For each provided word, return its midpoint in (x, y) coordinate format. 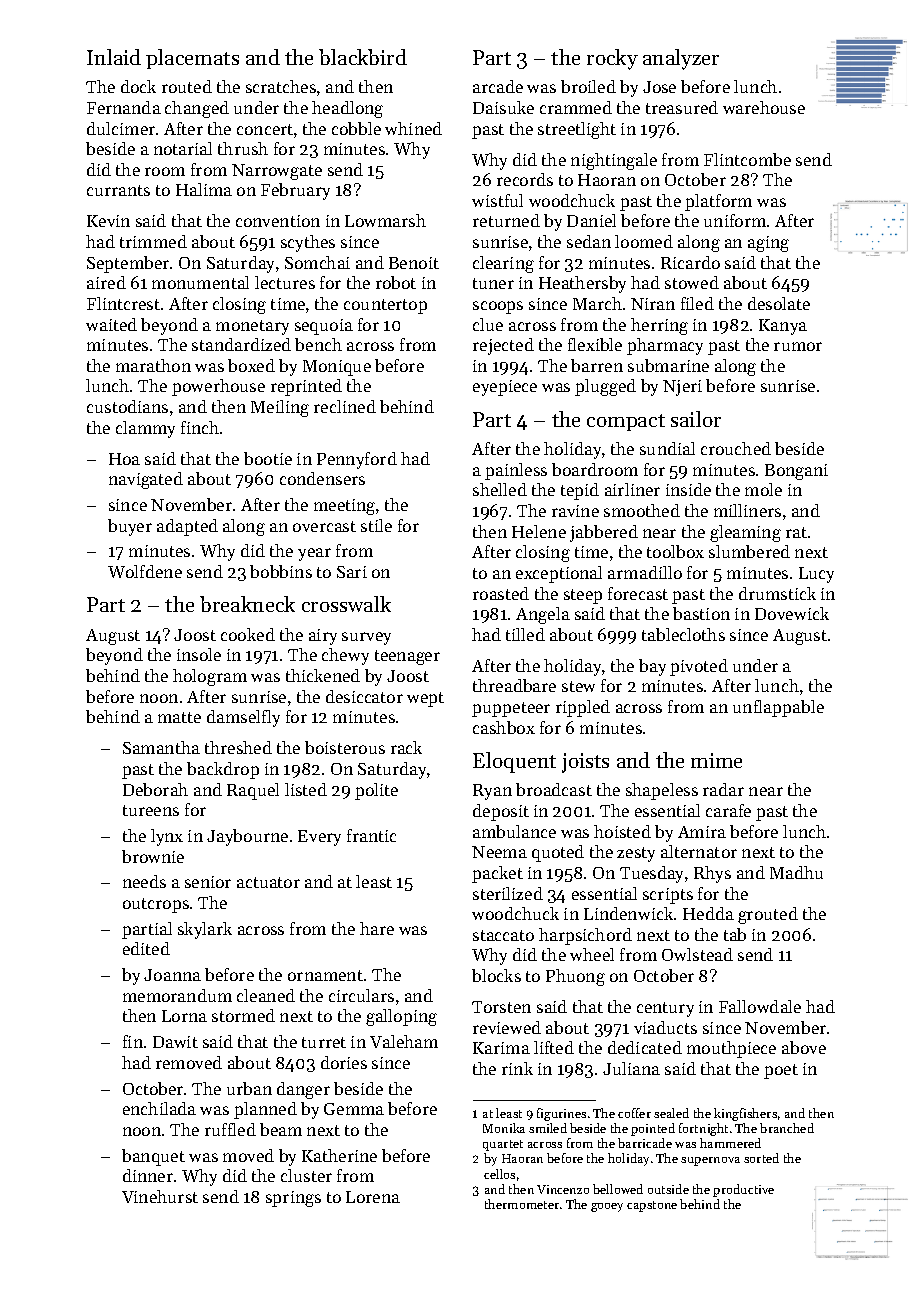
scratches (281, 86)
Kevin (108, 221)
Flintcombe (747, 159)
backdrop (223, 770)
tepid (580, 491)
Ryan (492, 792)
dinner (148, 1175)
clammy (145, 429)
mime (716, 760)
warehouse (764, 107)
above (804, 1047)
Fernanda (124, 107)
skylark (205, 930)
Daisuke (503, 107)
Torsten (501, 1007)
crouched (736, 448)
